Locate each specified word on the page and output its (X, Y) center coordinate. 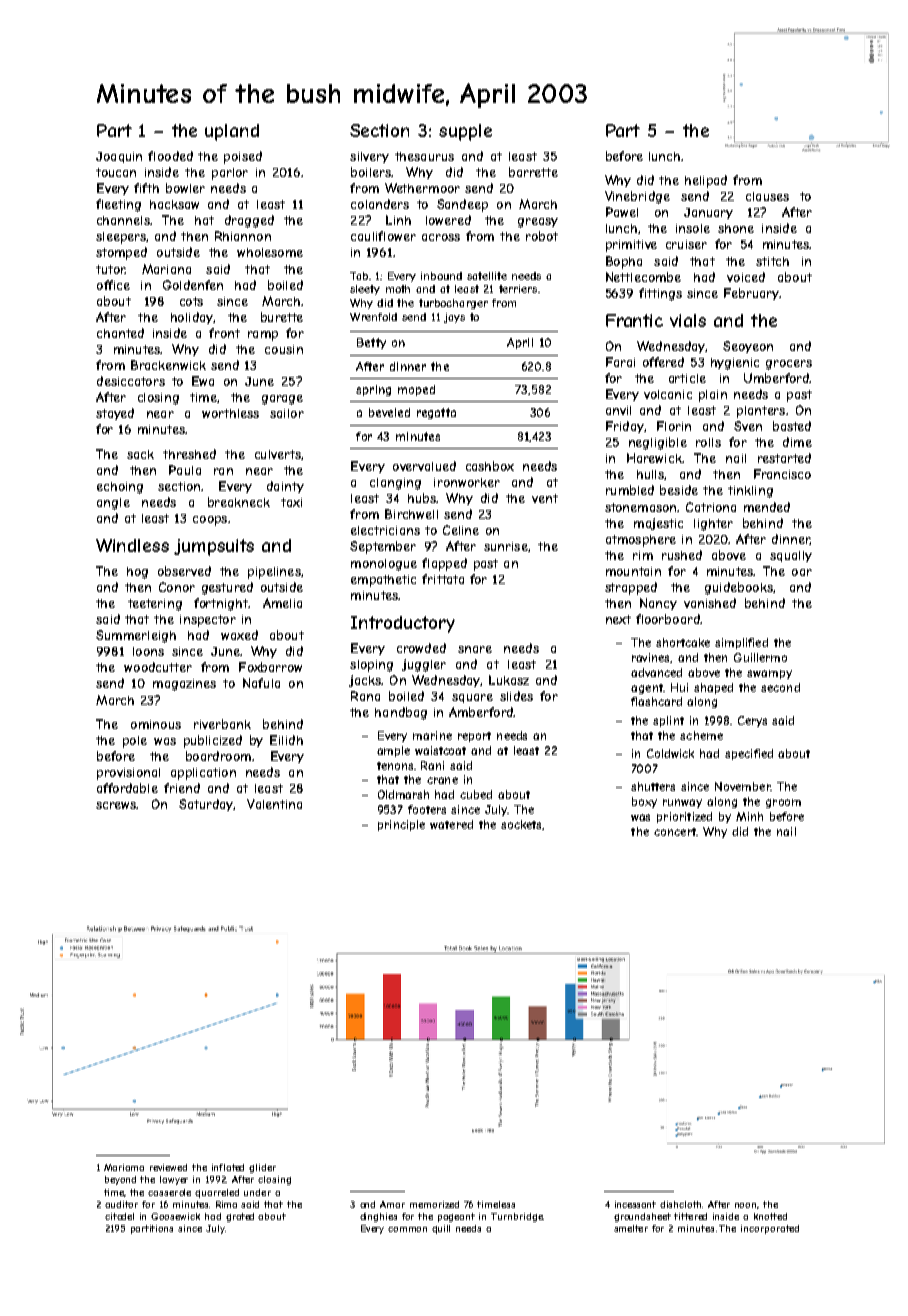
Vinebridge (637, 197)
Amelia (282, 603)
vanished (710, 603)
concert (675, 832)
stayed (115, 414)
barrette (533, 172)
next (618, 619)
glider (262, 1168)
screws (116, 805)
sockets (521, 824)
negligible (658, 443)
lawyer (174, 1180)
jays (454, 318)
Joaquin (119, 157)
